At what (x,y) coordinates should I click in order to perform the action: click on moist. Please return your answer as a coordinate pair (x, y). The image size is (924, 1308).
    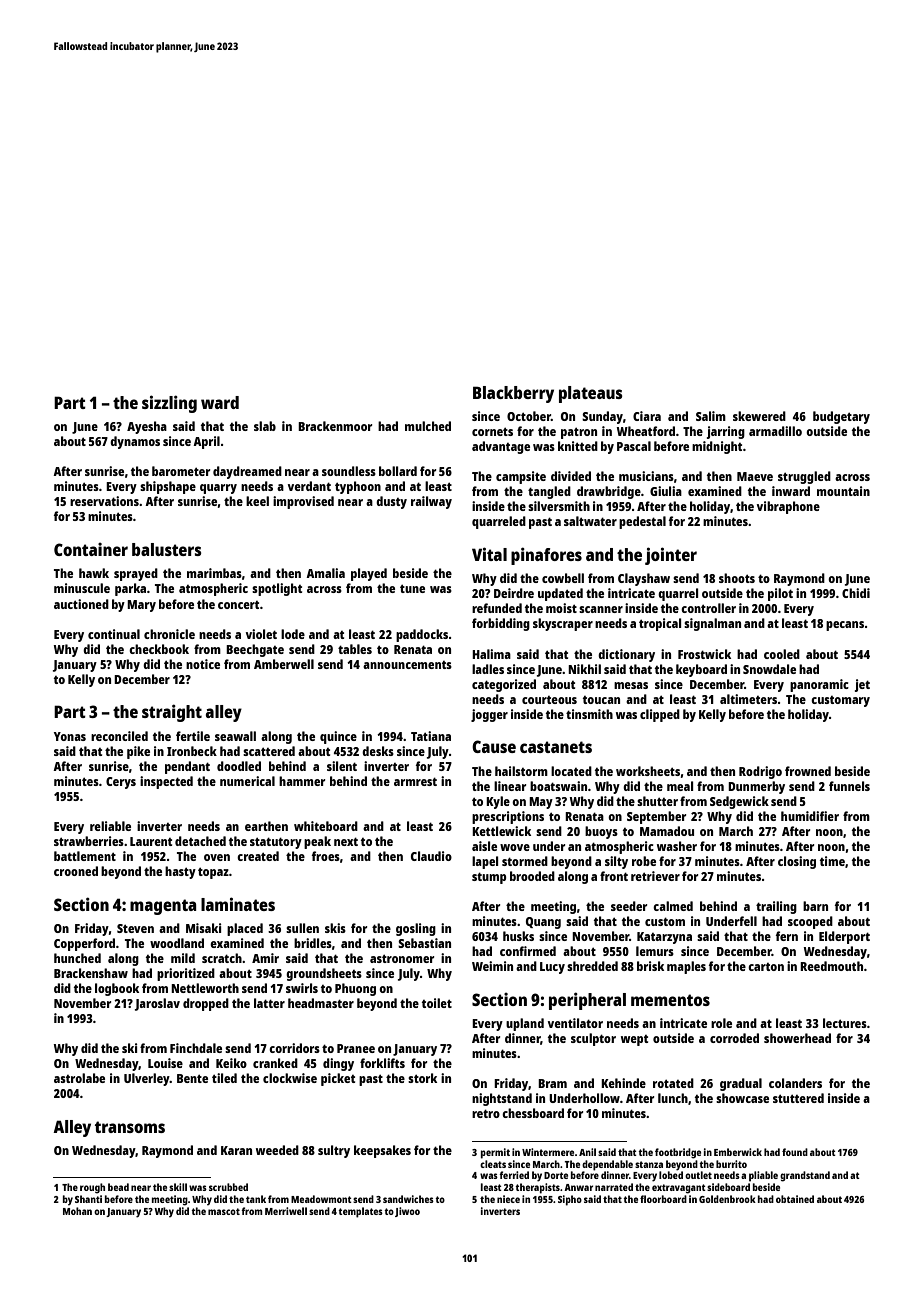
    Looking at the image, I should click on (561, 608).
